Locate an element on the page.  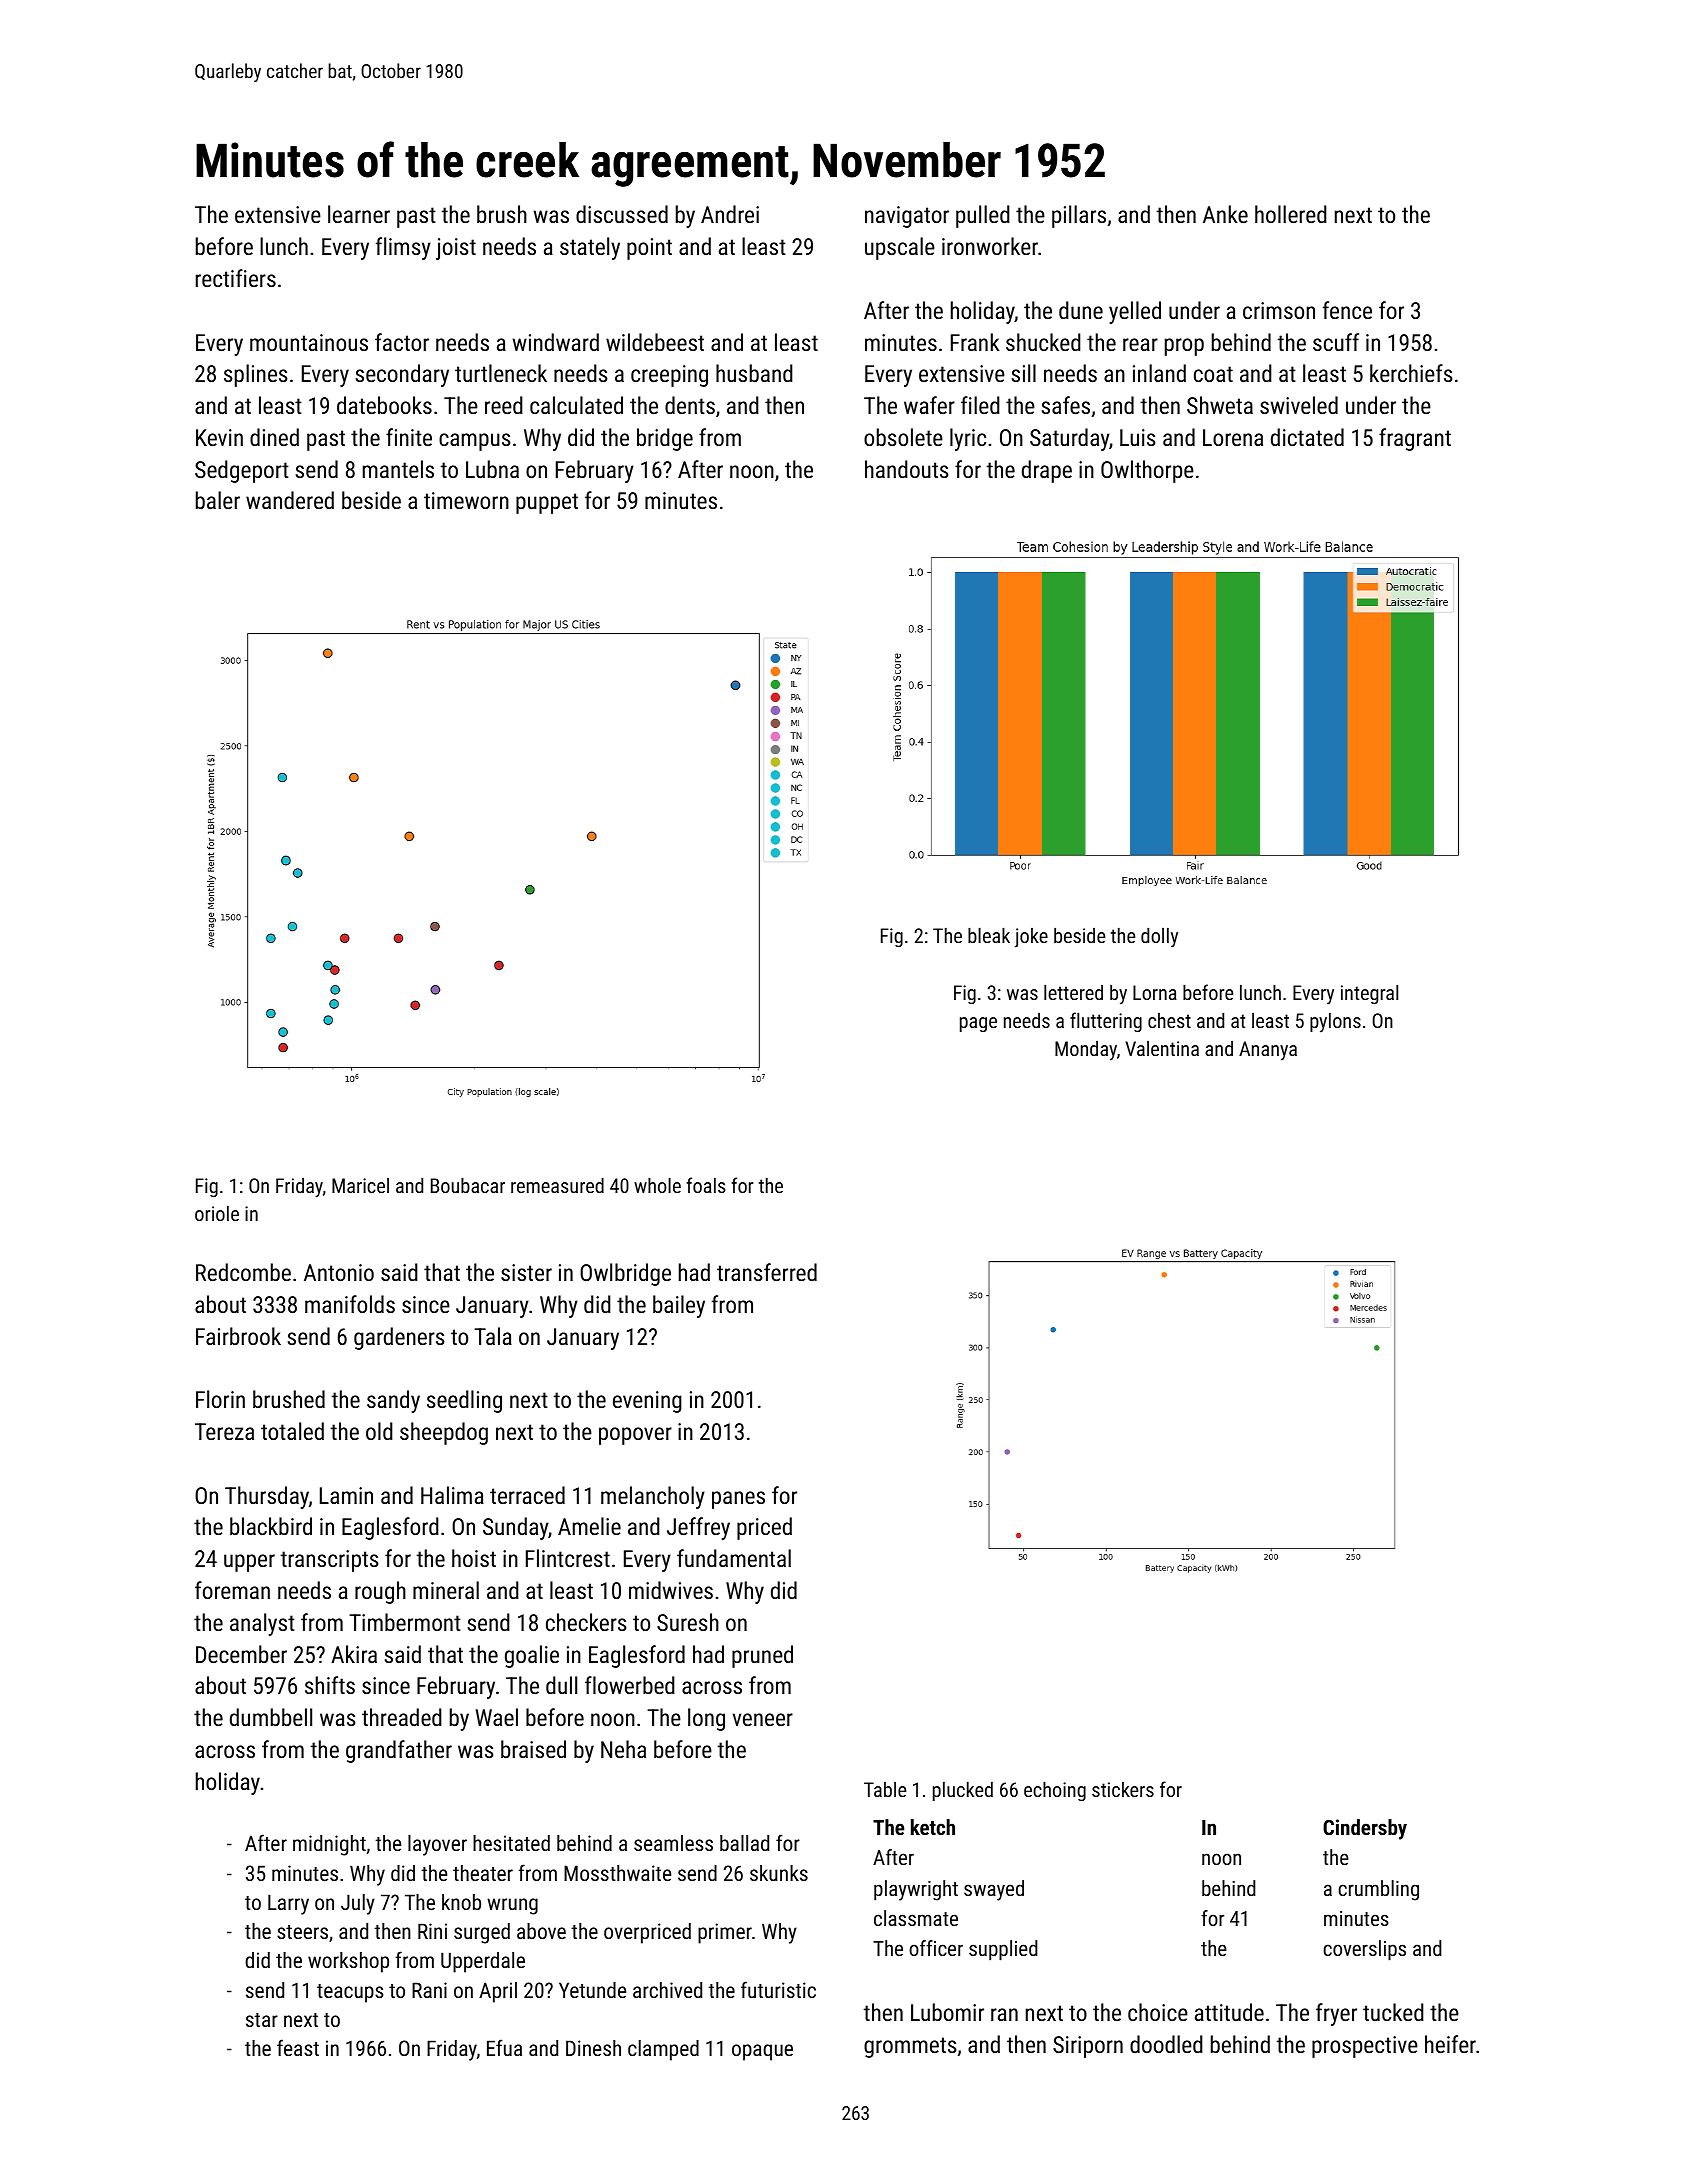
dictated is located at coordinates (1307, 437).
